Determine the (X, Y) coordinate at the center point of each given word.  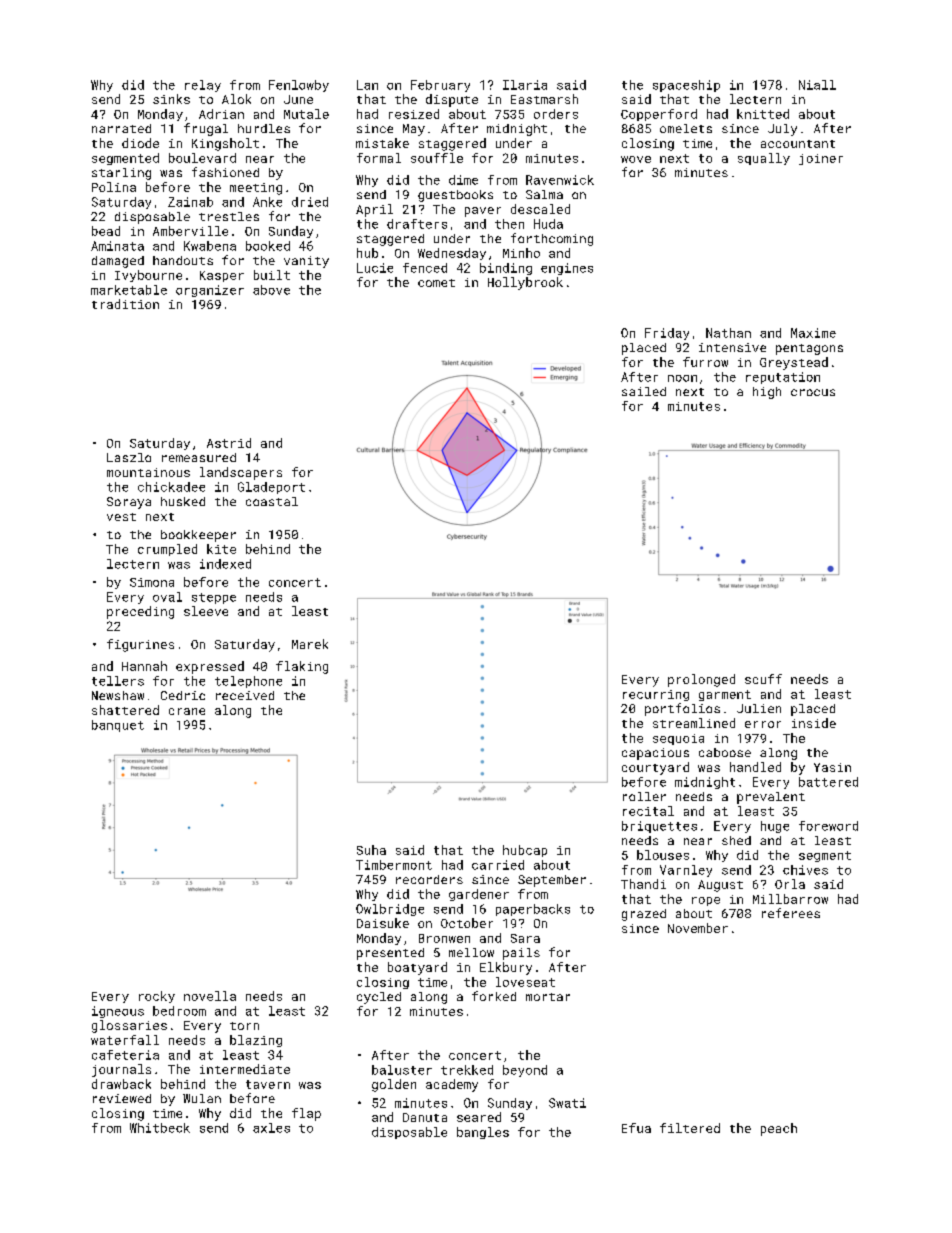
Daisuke (383, 923)
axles (271, 1128)
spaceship (686, 86)
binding (506, 269)
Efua (636, 1128)
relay (203, 86)
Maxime (813, 333)
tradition (125, 304)
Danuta (425, 1117)
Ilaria (525, 85)
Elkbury (506, 968)
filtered (690, 1128)
